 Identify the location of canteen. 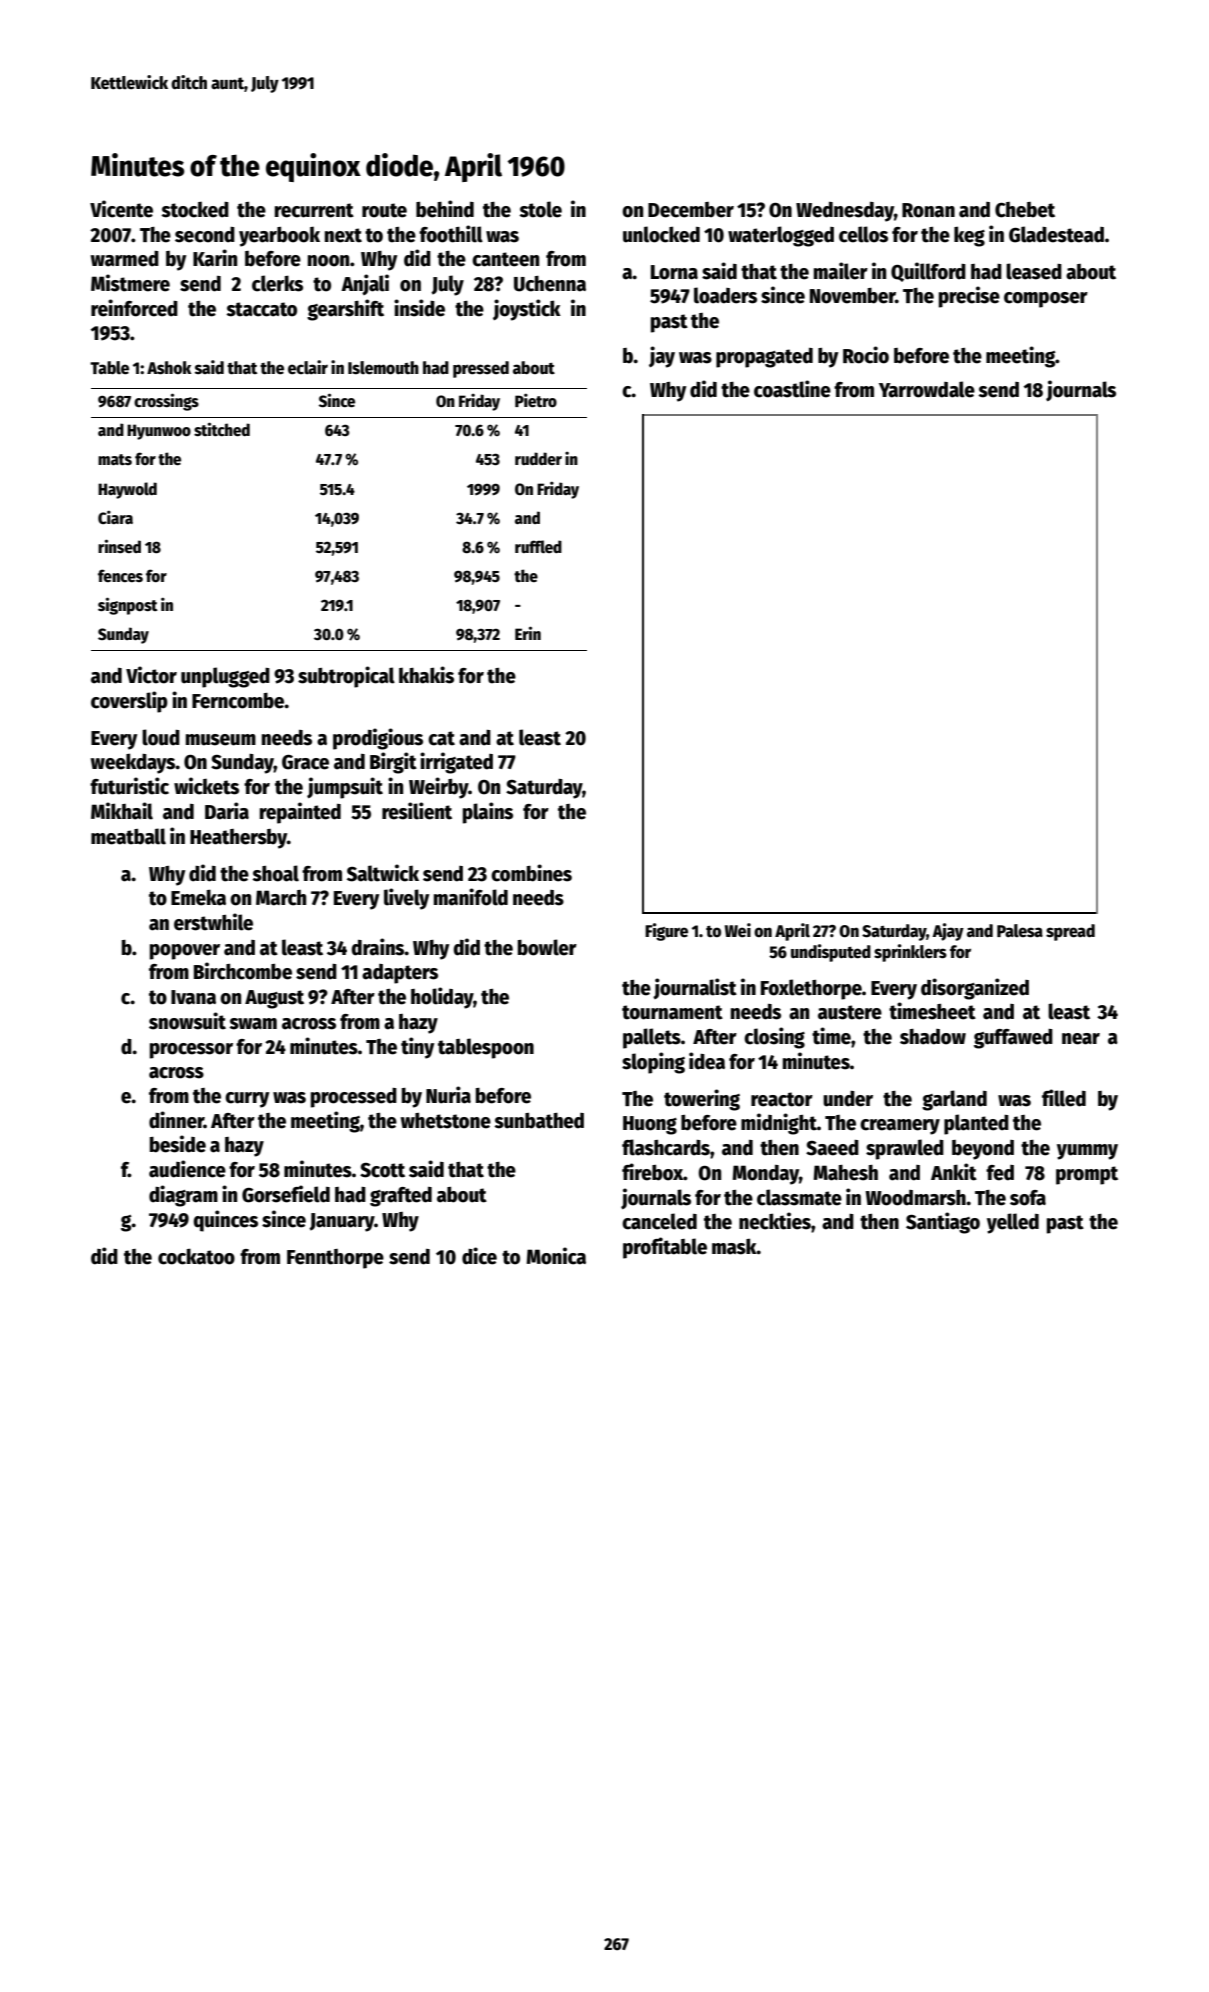
(505, 259).
